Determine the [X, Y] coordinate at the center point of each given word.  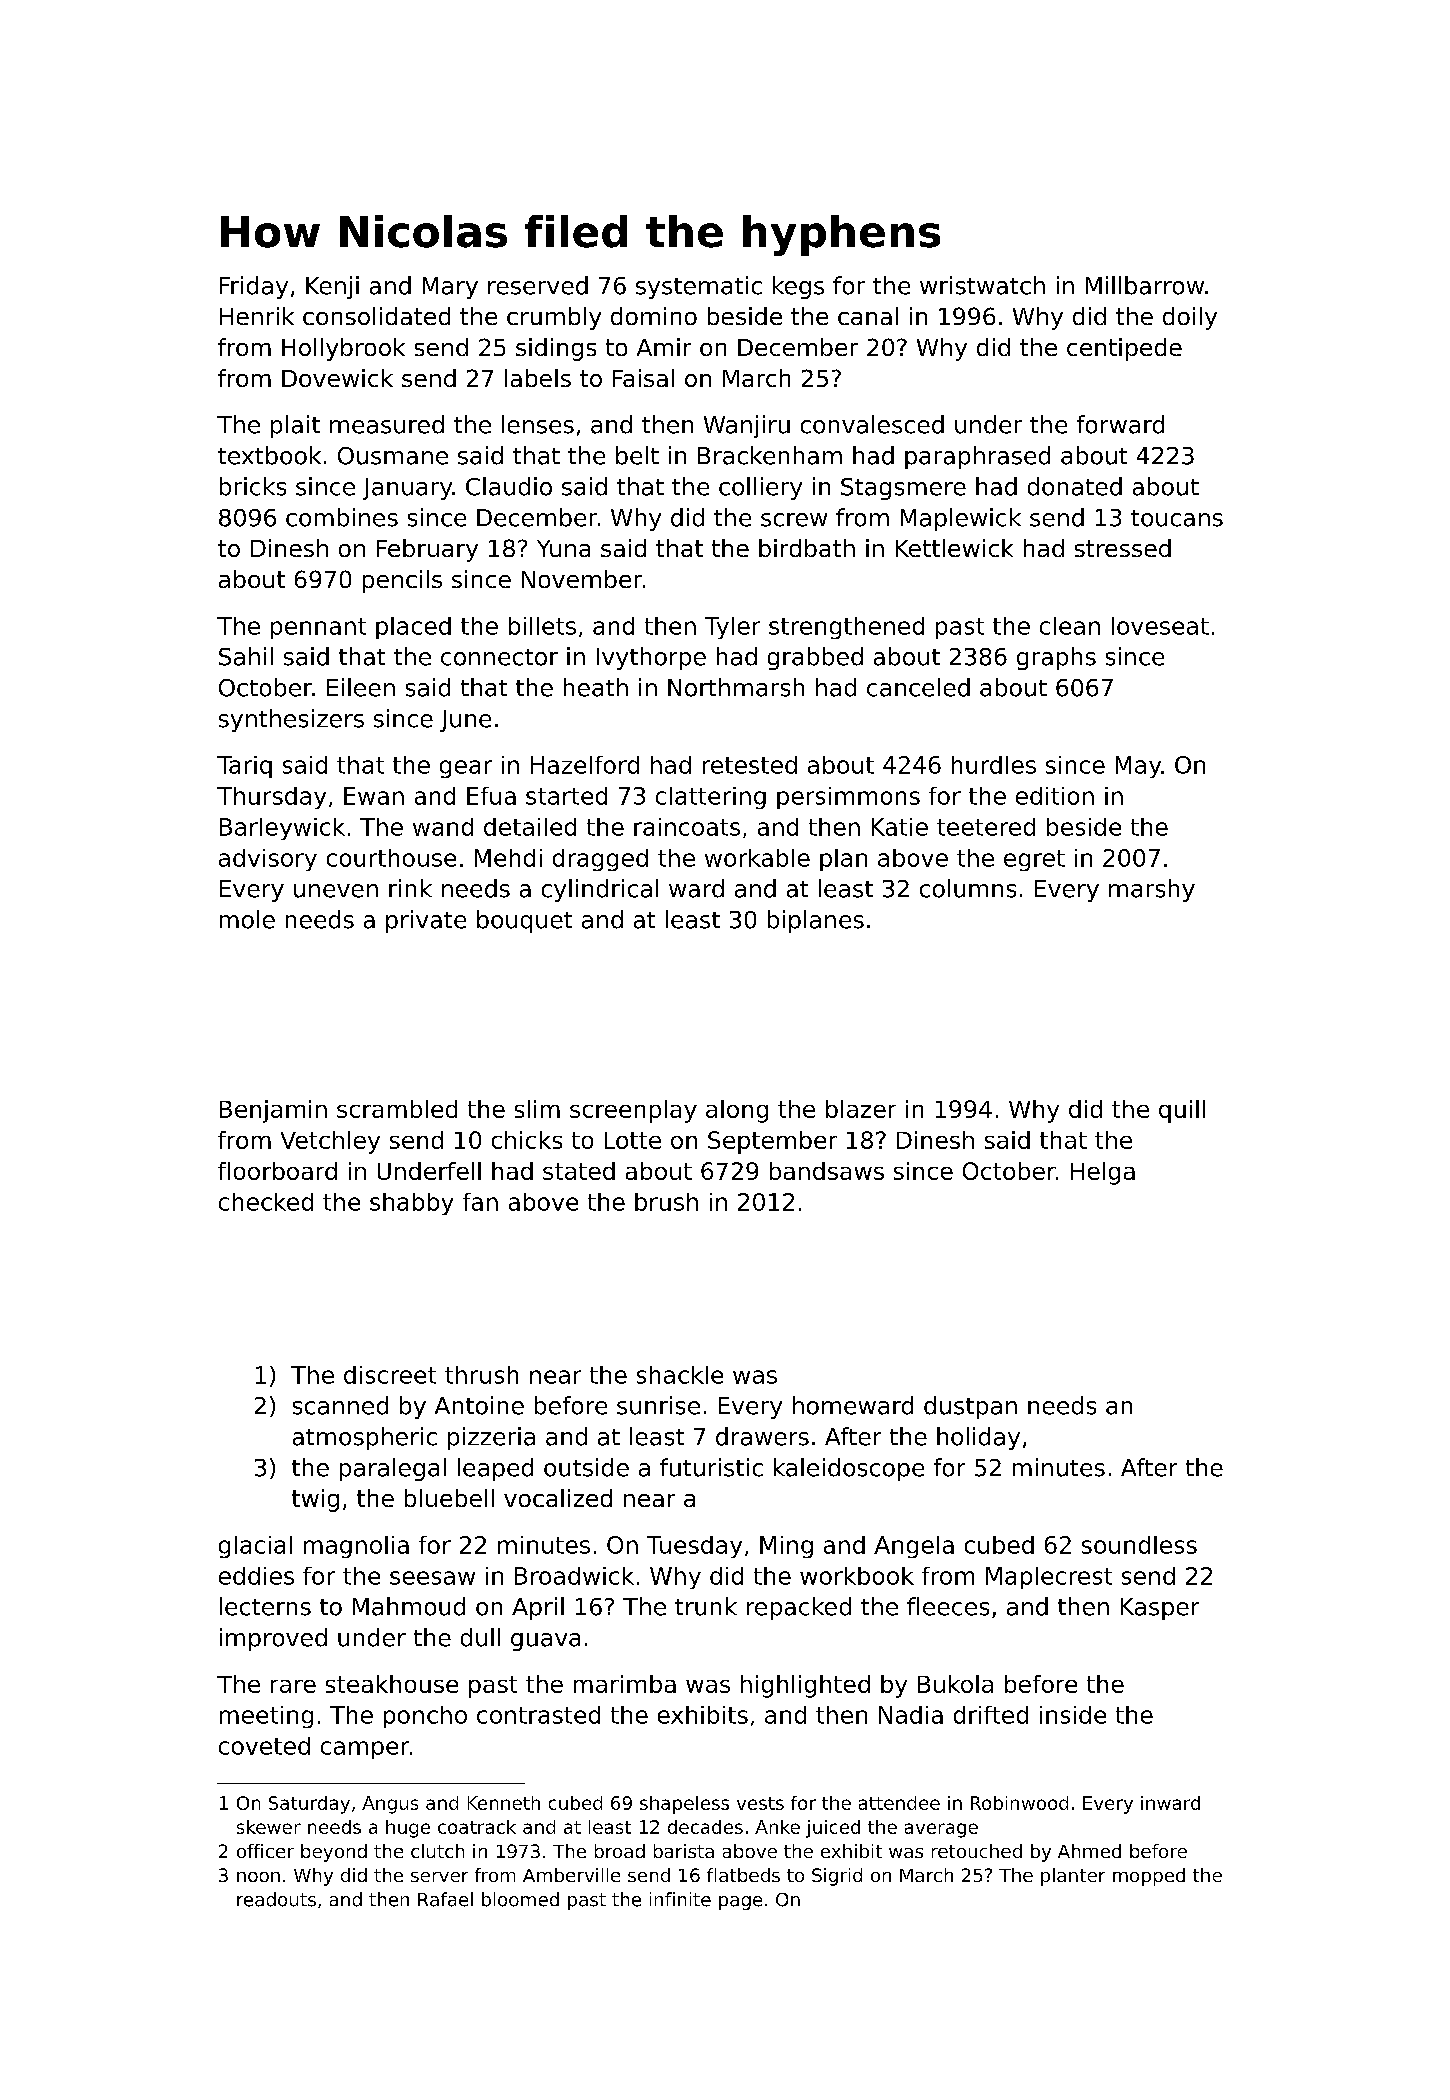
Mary [450, 288]
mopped [1149, 1877]
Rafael [445, 1899]
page [740, 1903]
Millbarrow [1145, 285]
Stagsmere [903, 489]
